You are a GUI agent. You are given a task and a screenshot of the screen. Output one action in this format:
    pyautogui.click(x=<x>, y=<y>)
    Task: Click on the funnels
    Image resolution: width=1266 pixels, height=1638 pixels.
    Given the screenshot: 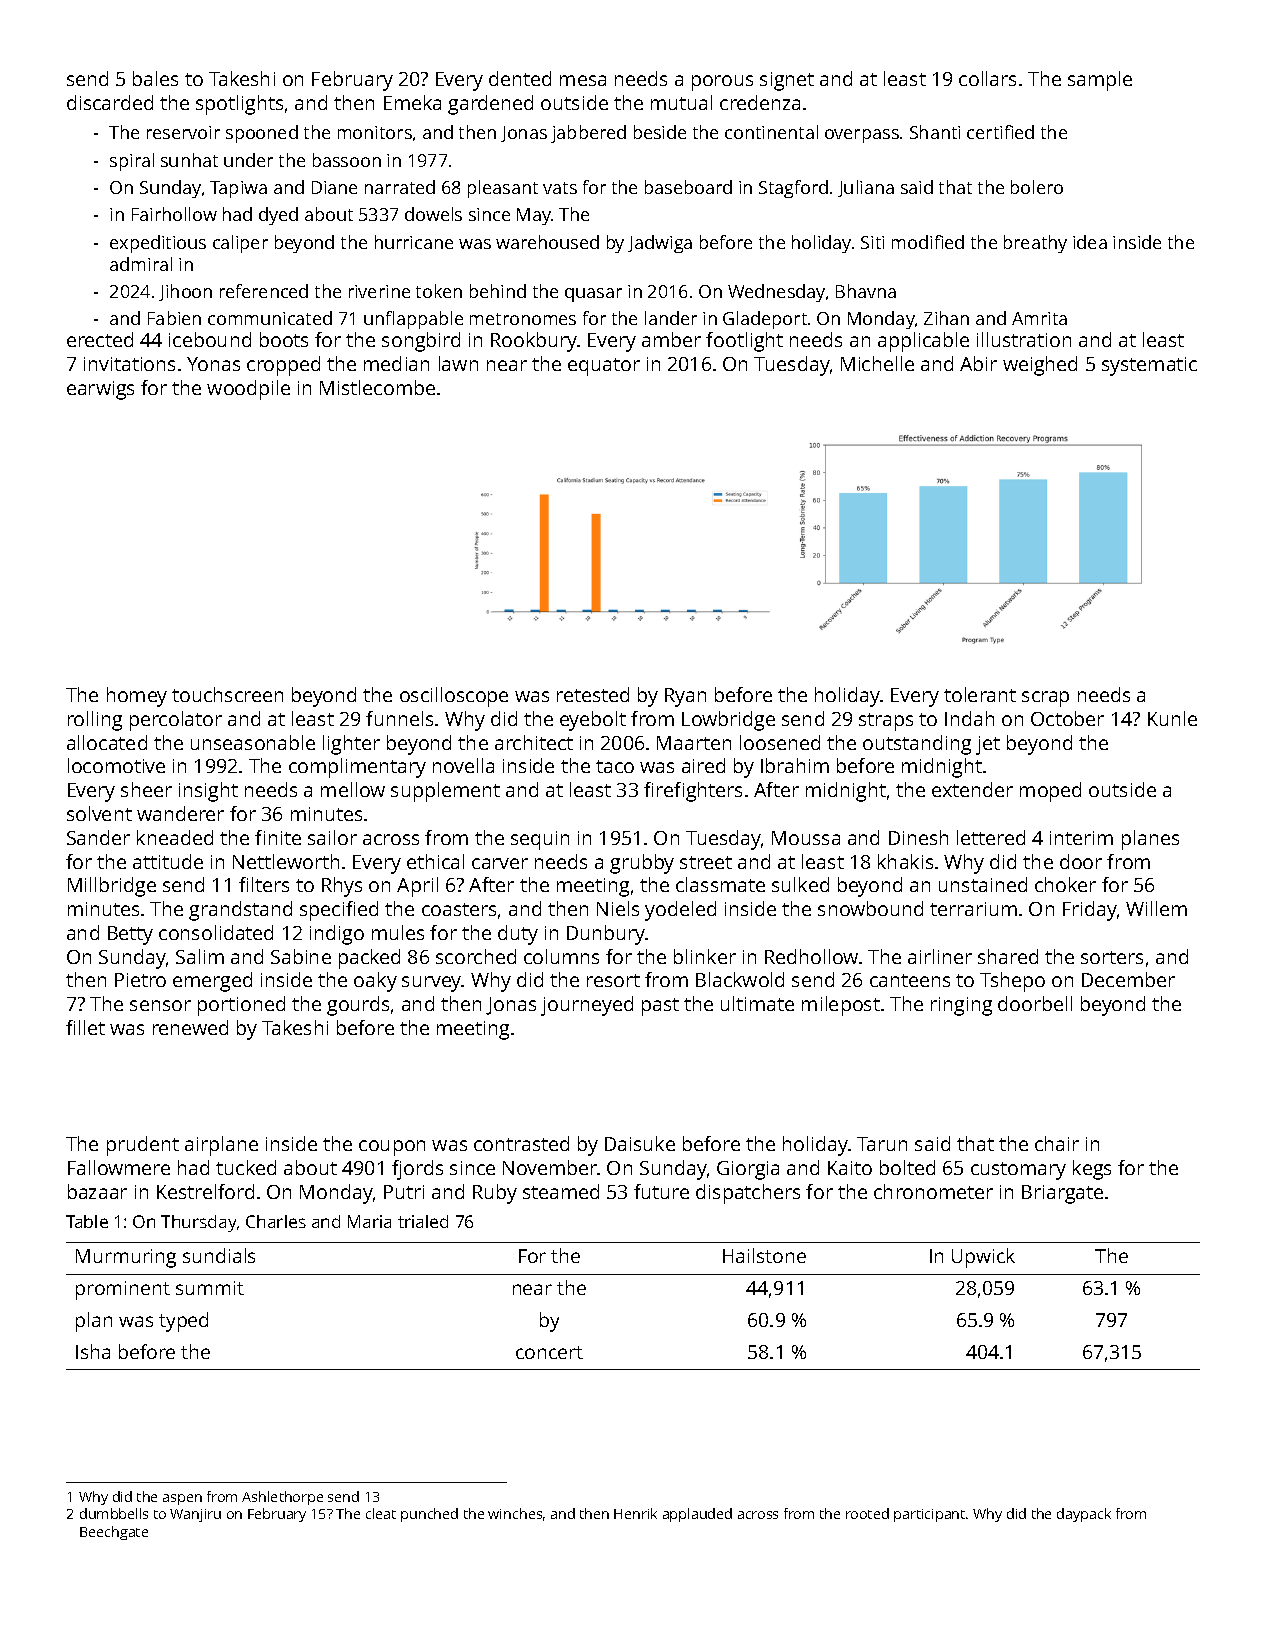 What is the action you would take?
    pyautogui.click(x=399, y=718)
